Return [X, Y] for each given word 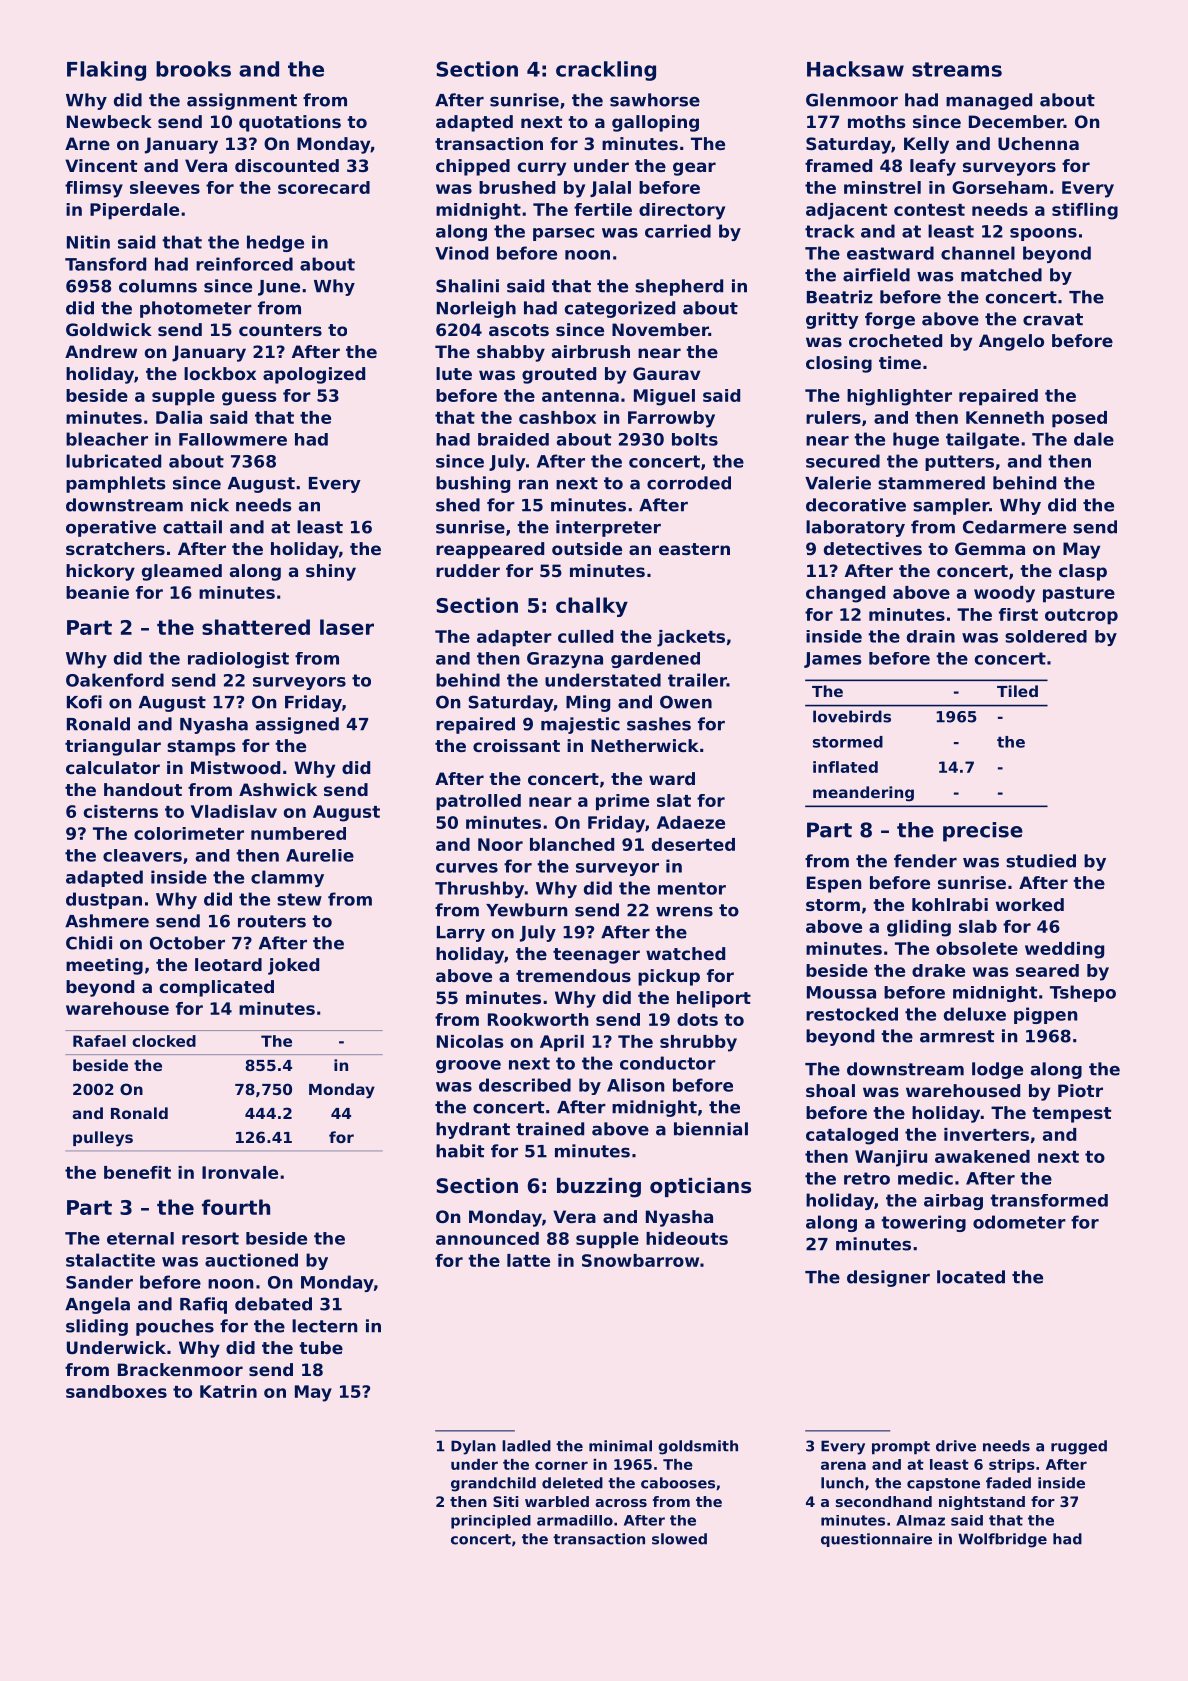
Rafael [99, 1041]
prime [622, 802]
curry [542, 169]
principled [491, 1522]
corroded [689, 483]
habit [460, 1151]
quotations [290, 123]
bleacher [107, 439]
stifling [1085, 211]
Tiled [1017, 691]
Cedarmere [1014, 527]
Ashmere [107, 921]
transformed [1049, 1200]
